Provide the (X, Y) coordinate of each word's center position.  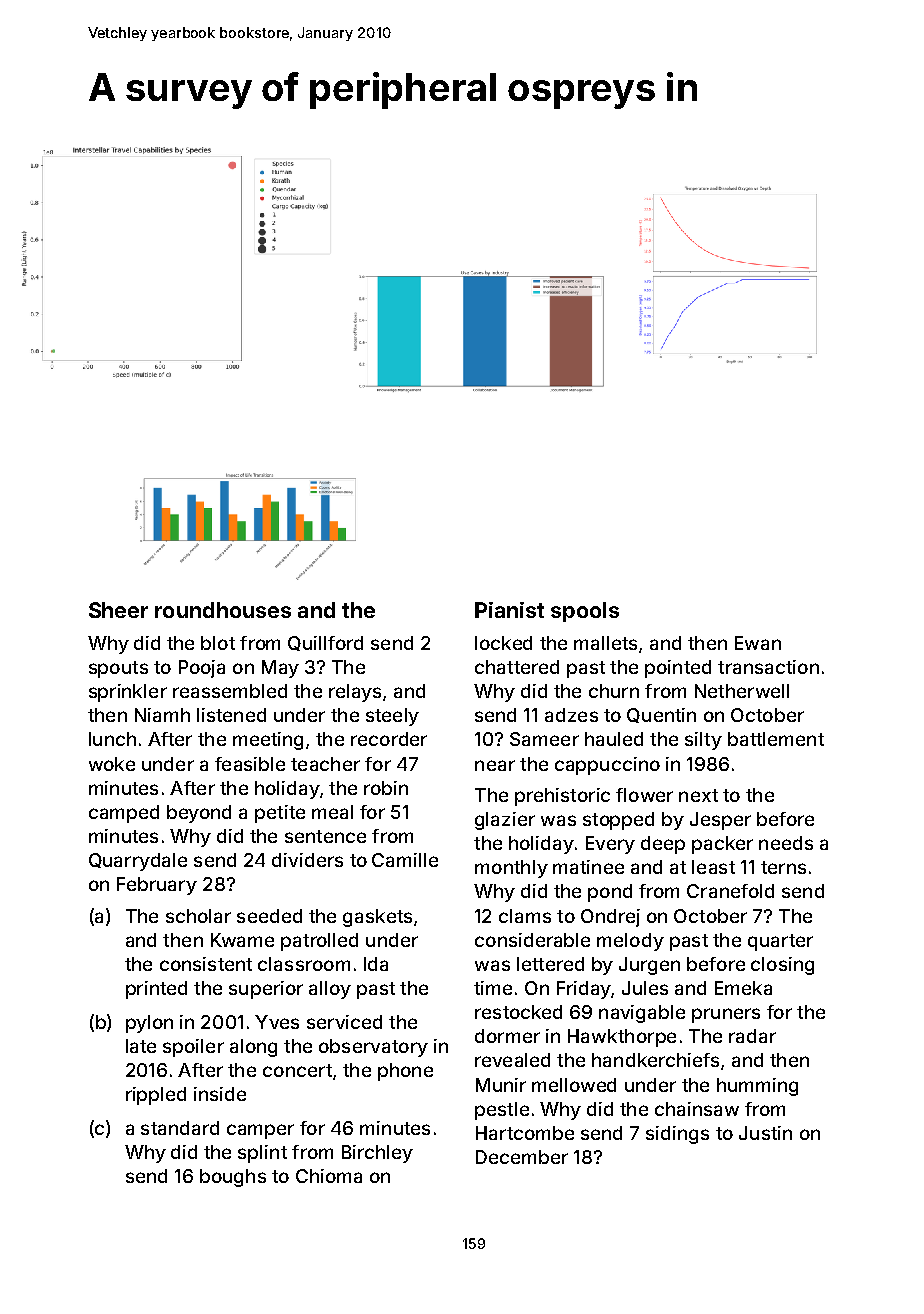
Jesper (720, 821)
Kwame (242, 940)
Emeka (743, 988)
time (493, 988)
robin (386, 788)
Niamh (162, 715)
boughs (233, 1178)
